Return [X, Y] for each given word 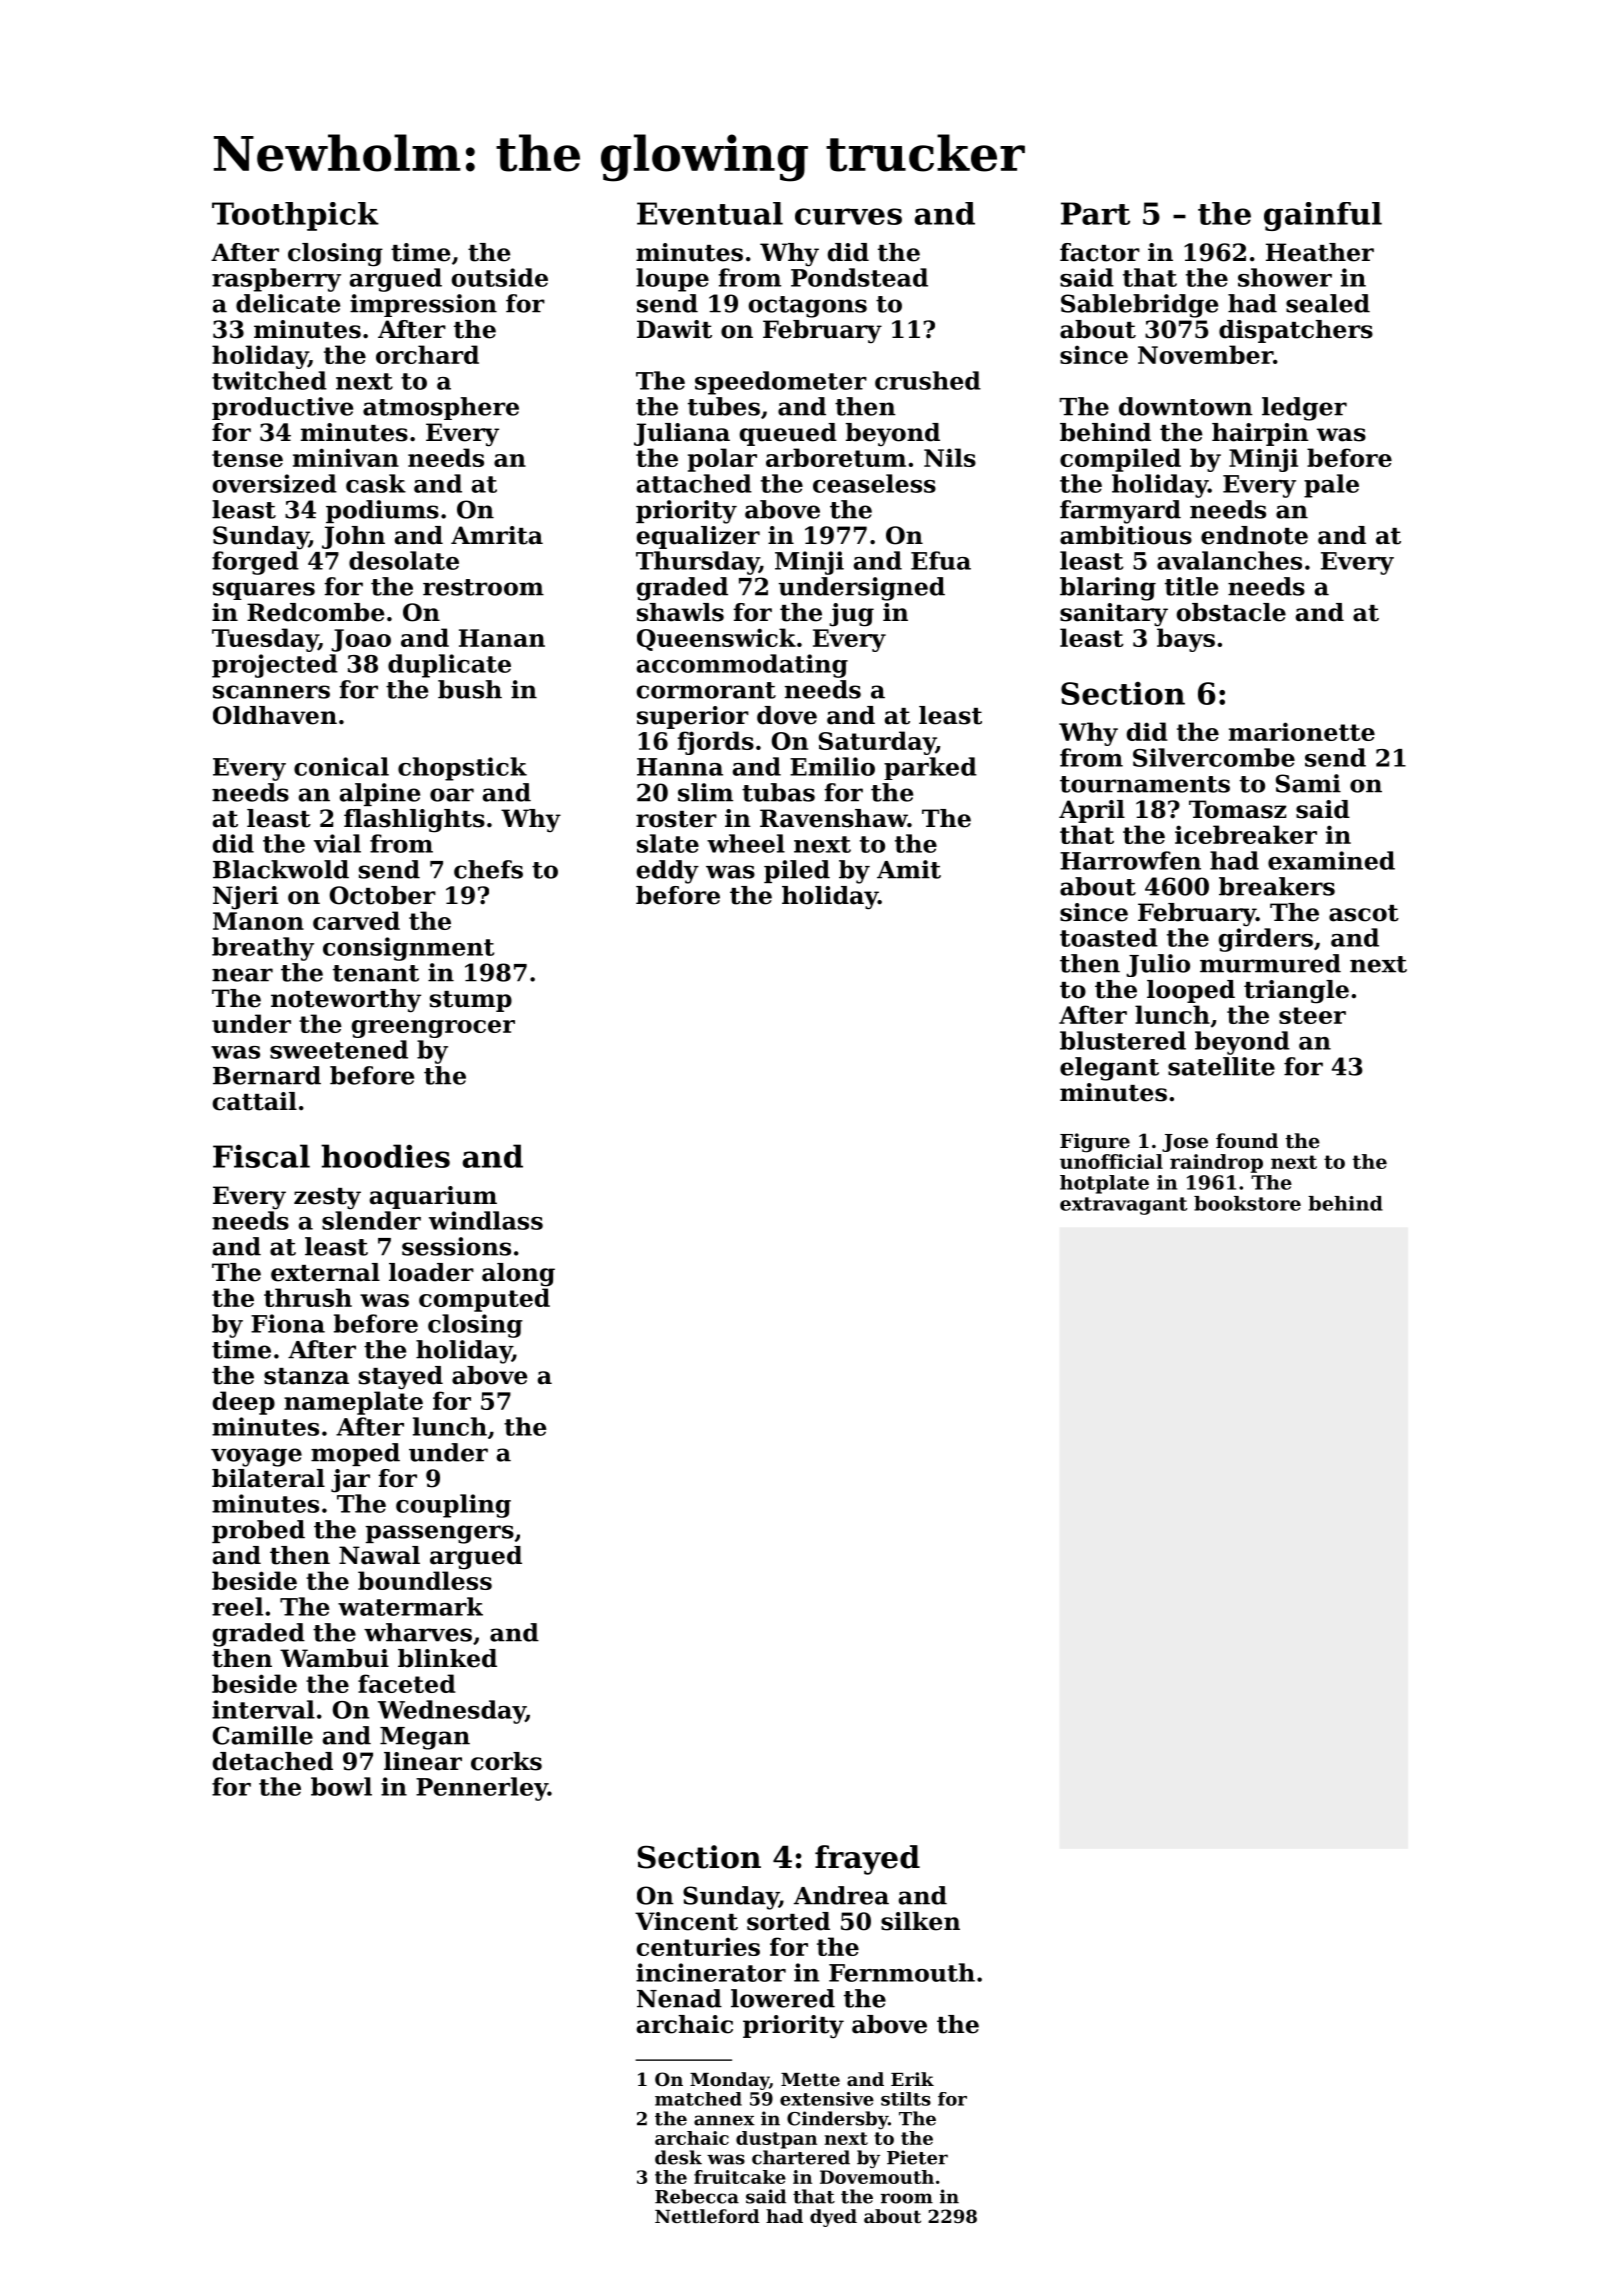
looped [1191, 991]
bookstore [1247, 1203]
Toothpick [295, 216]
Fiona [288, 1323]
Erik [912, 2079]
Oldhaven [275, 715]
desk [678, 2157]
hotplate [1104, 1184]
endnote [1254, 535]
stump [471, 1001]
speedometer [781, 383]
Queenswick [716, 639]
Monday [729, 2081]
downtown [1186, 406]
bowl [341, 1786]
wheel [746, 843]
